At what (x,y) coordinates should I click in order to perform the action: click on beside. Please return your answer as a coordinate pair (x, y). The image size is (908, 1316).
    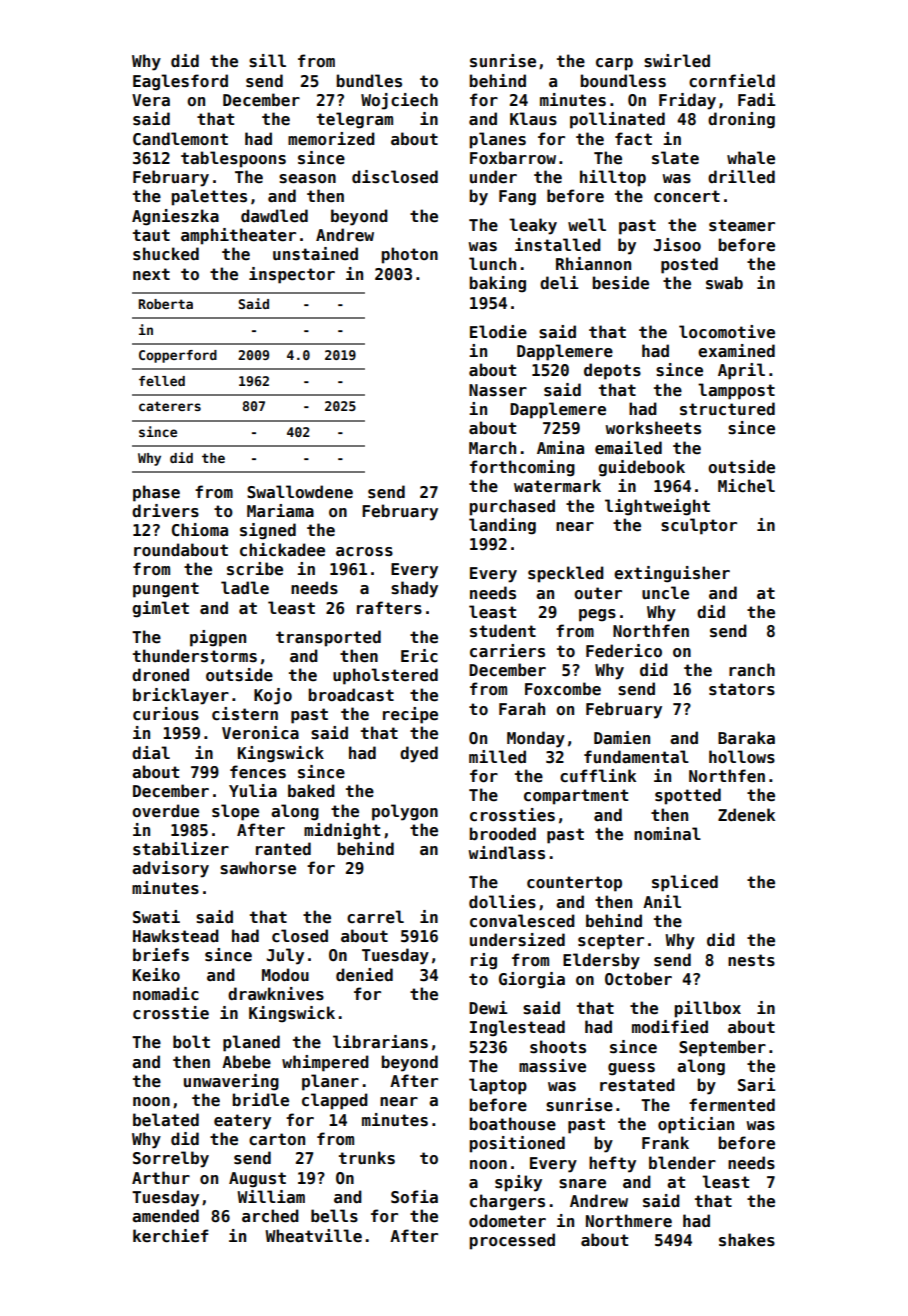
    Looking at the image, I should click on (620, 283).
